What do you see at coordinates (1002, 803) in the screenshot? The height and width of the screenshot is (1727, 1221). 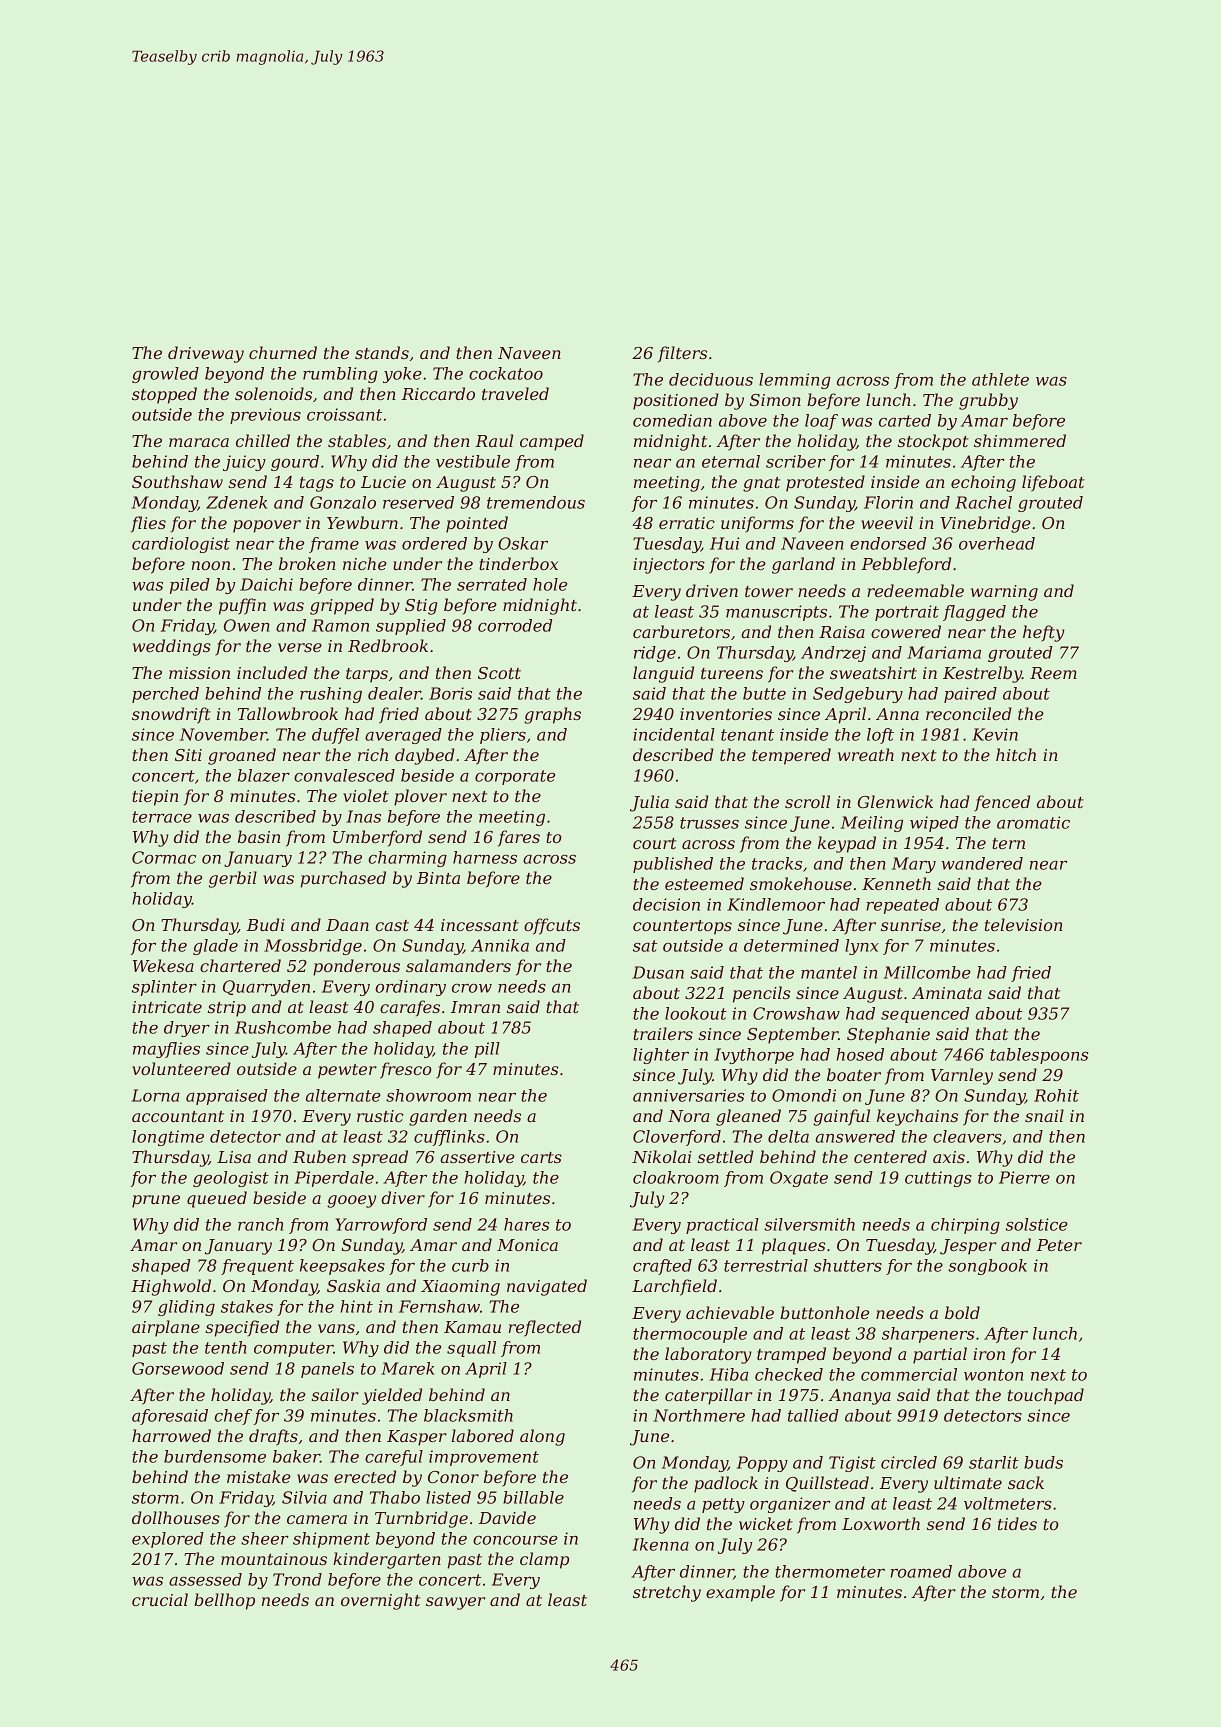 I see `fenced` at bounding box center [1002, 803].
